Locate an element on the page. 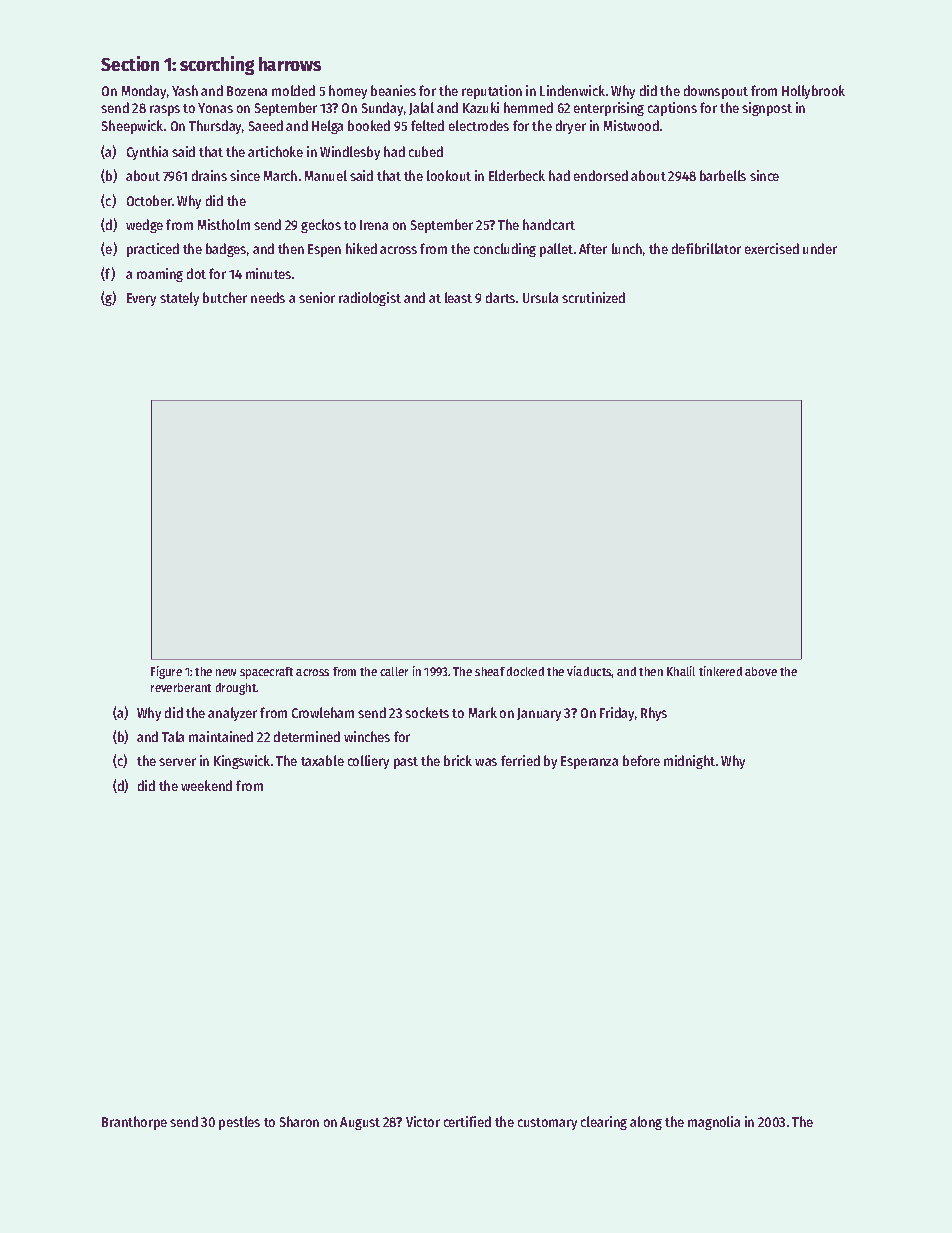 Image resolution: width=952 pixels, height=1233 pixels. handcart is located at coordinates (549, 224).
